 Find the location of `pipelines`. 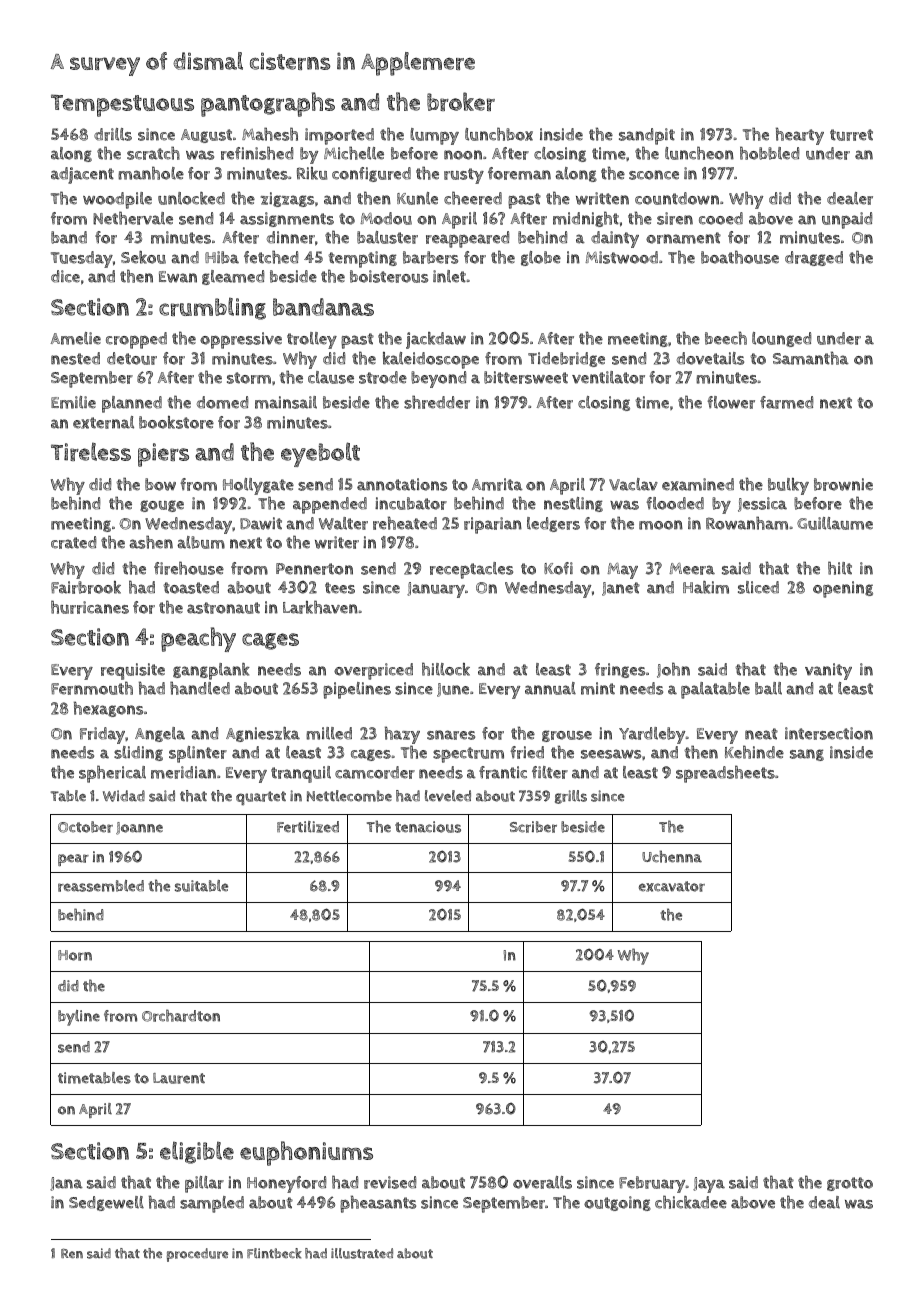

pipelines is located at coordinates (357, 690).
